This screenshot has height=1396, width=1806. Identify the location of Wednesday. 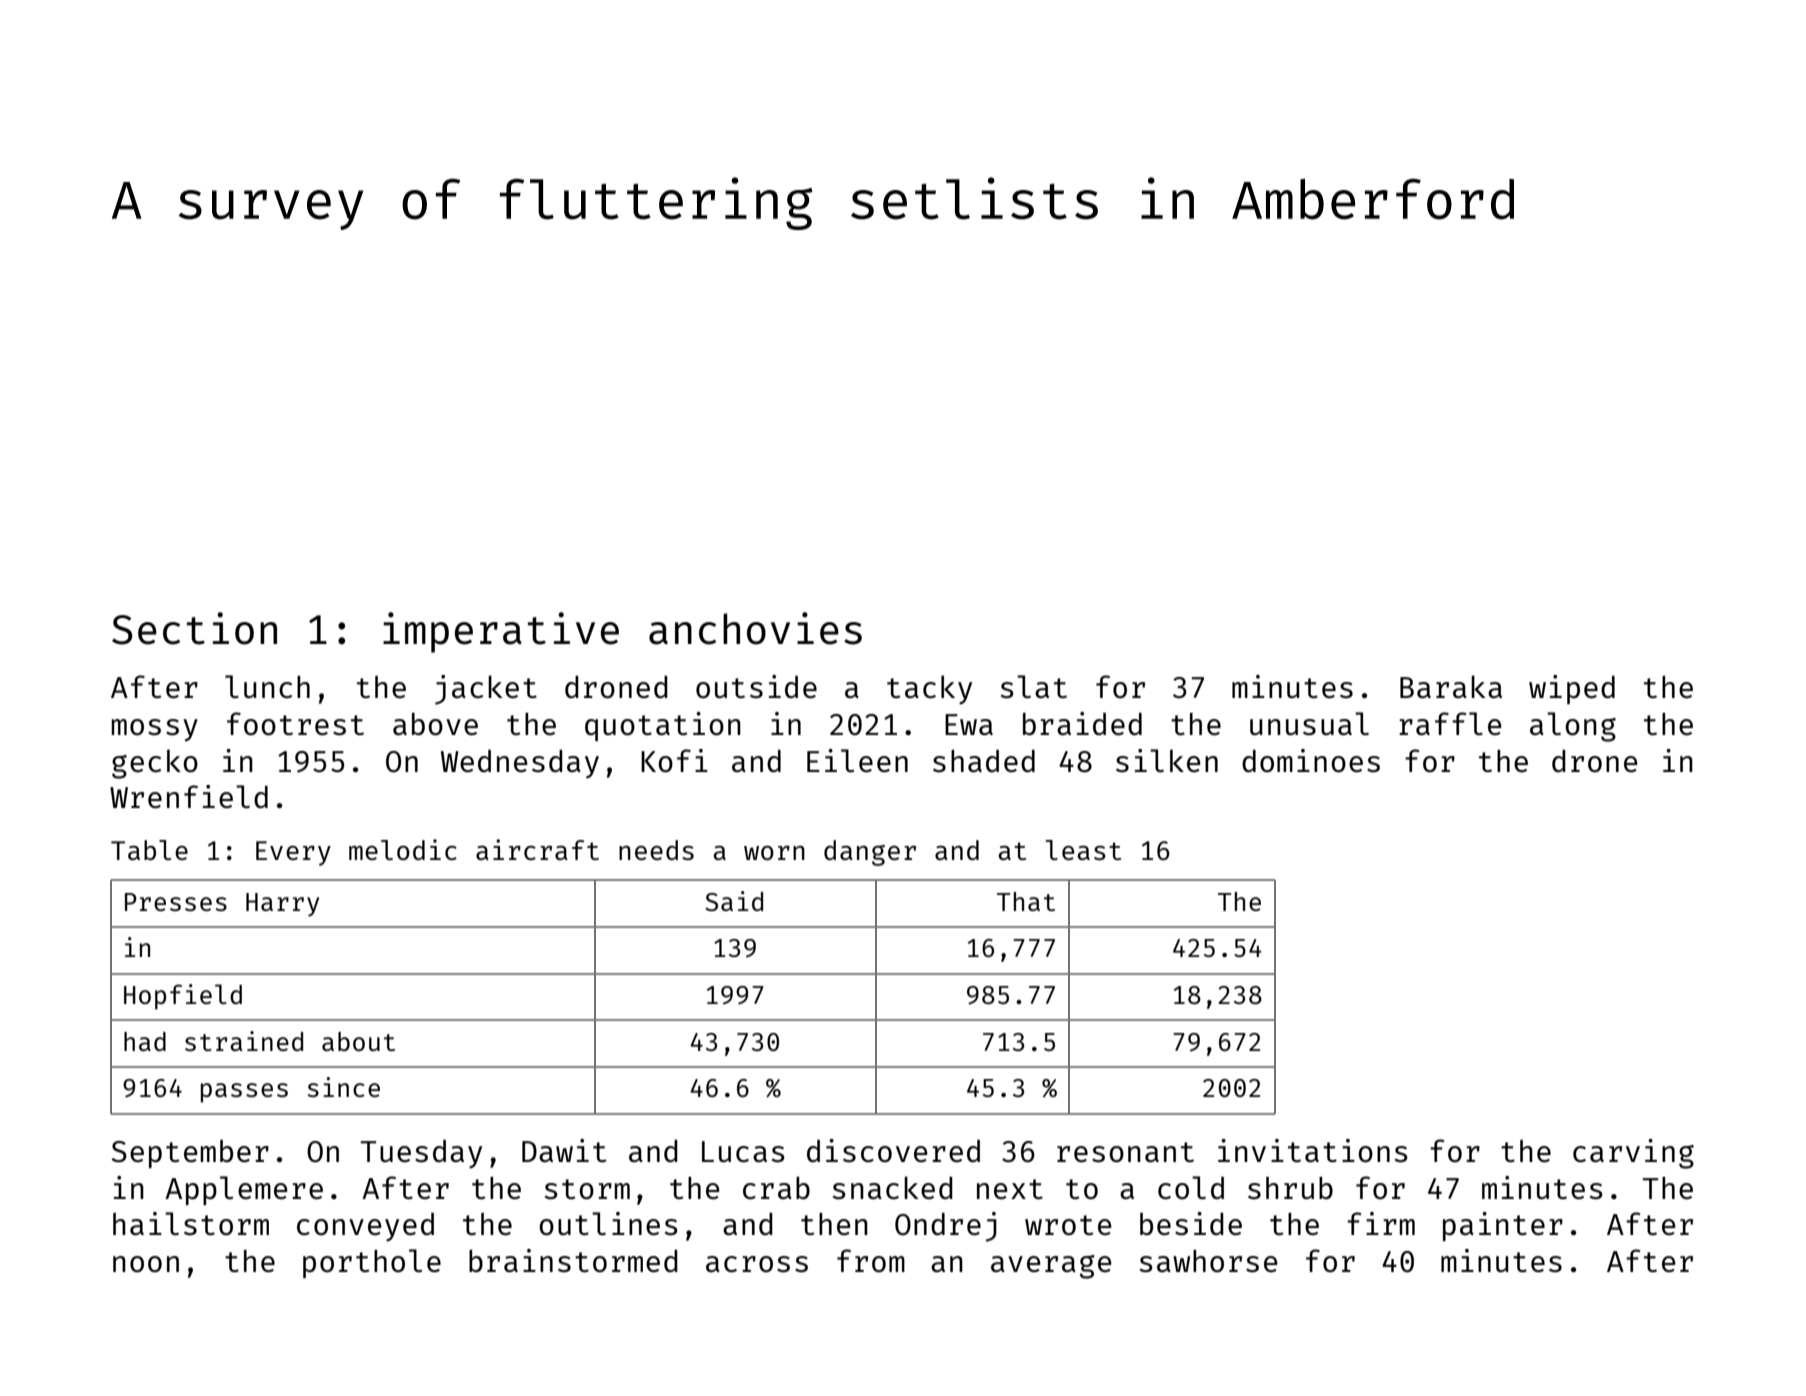
(520, 763).
